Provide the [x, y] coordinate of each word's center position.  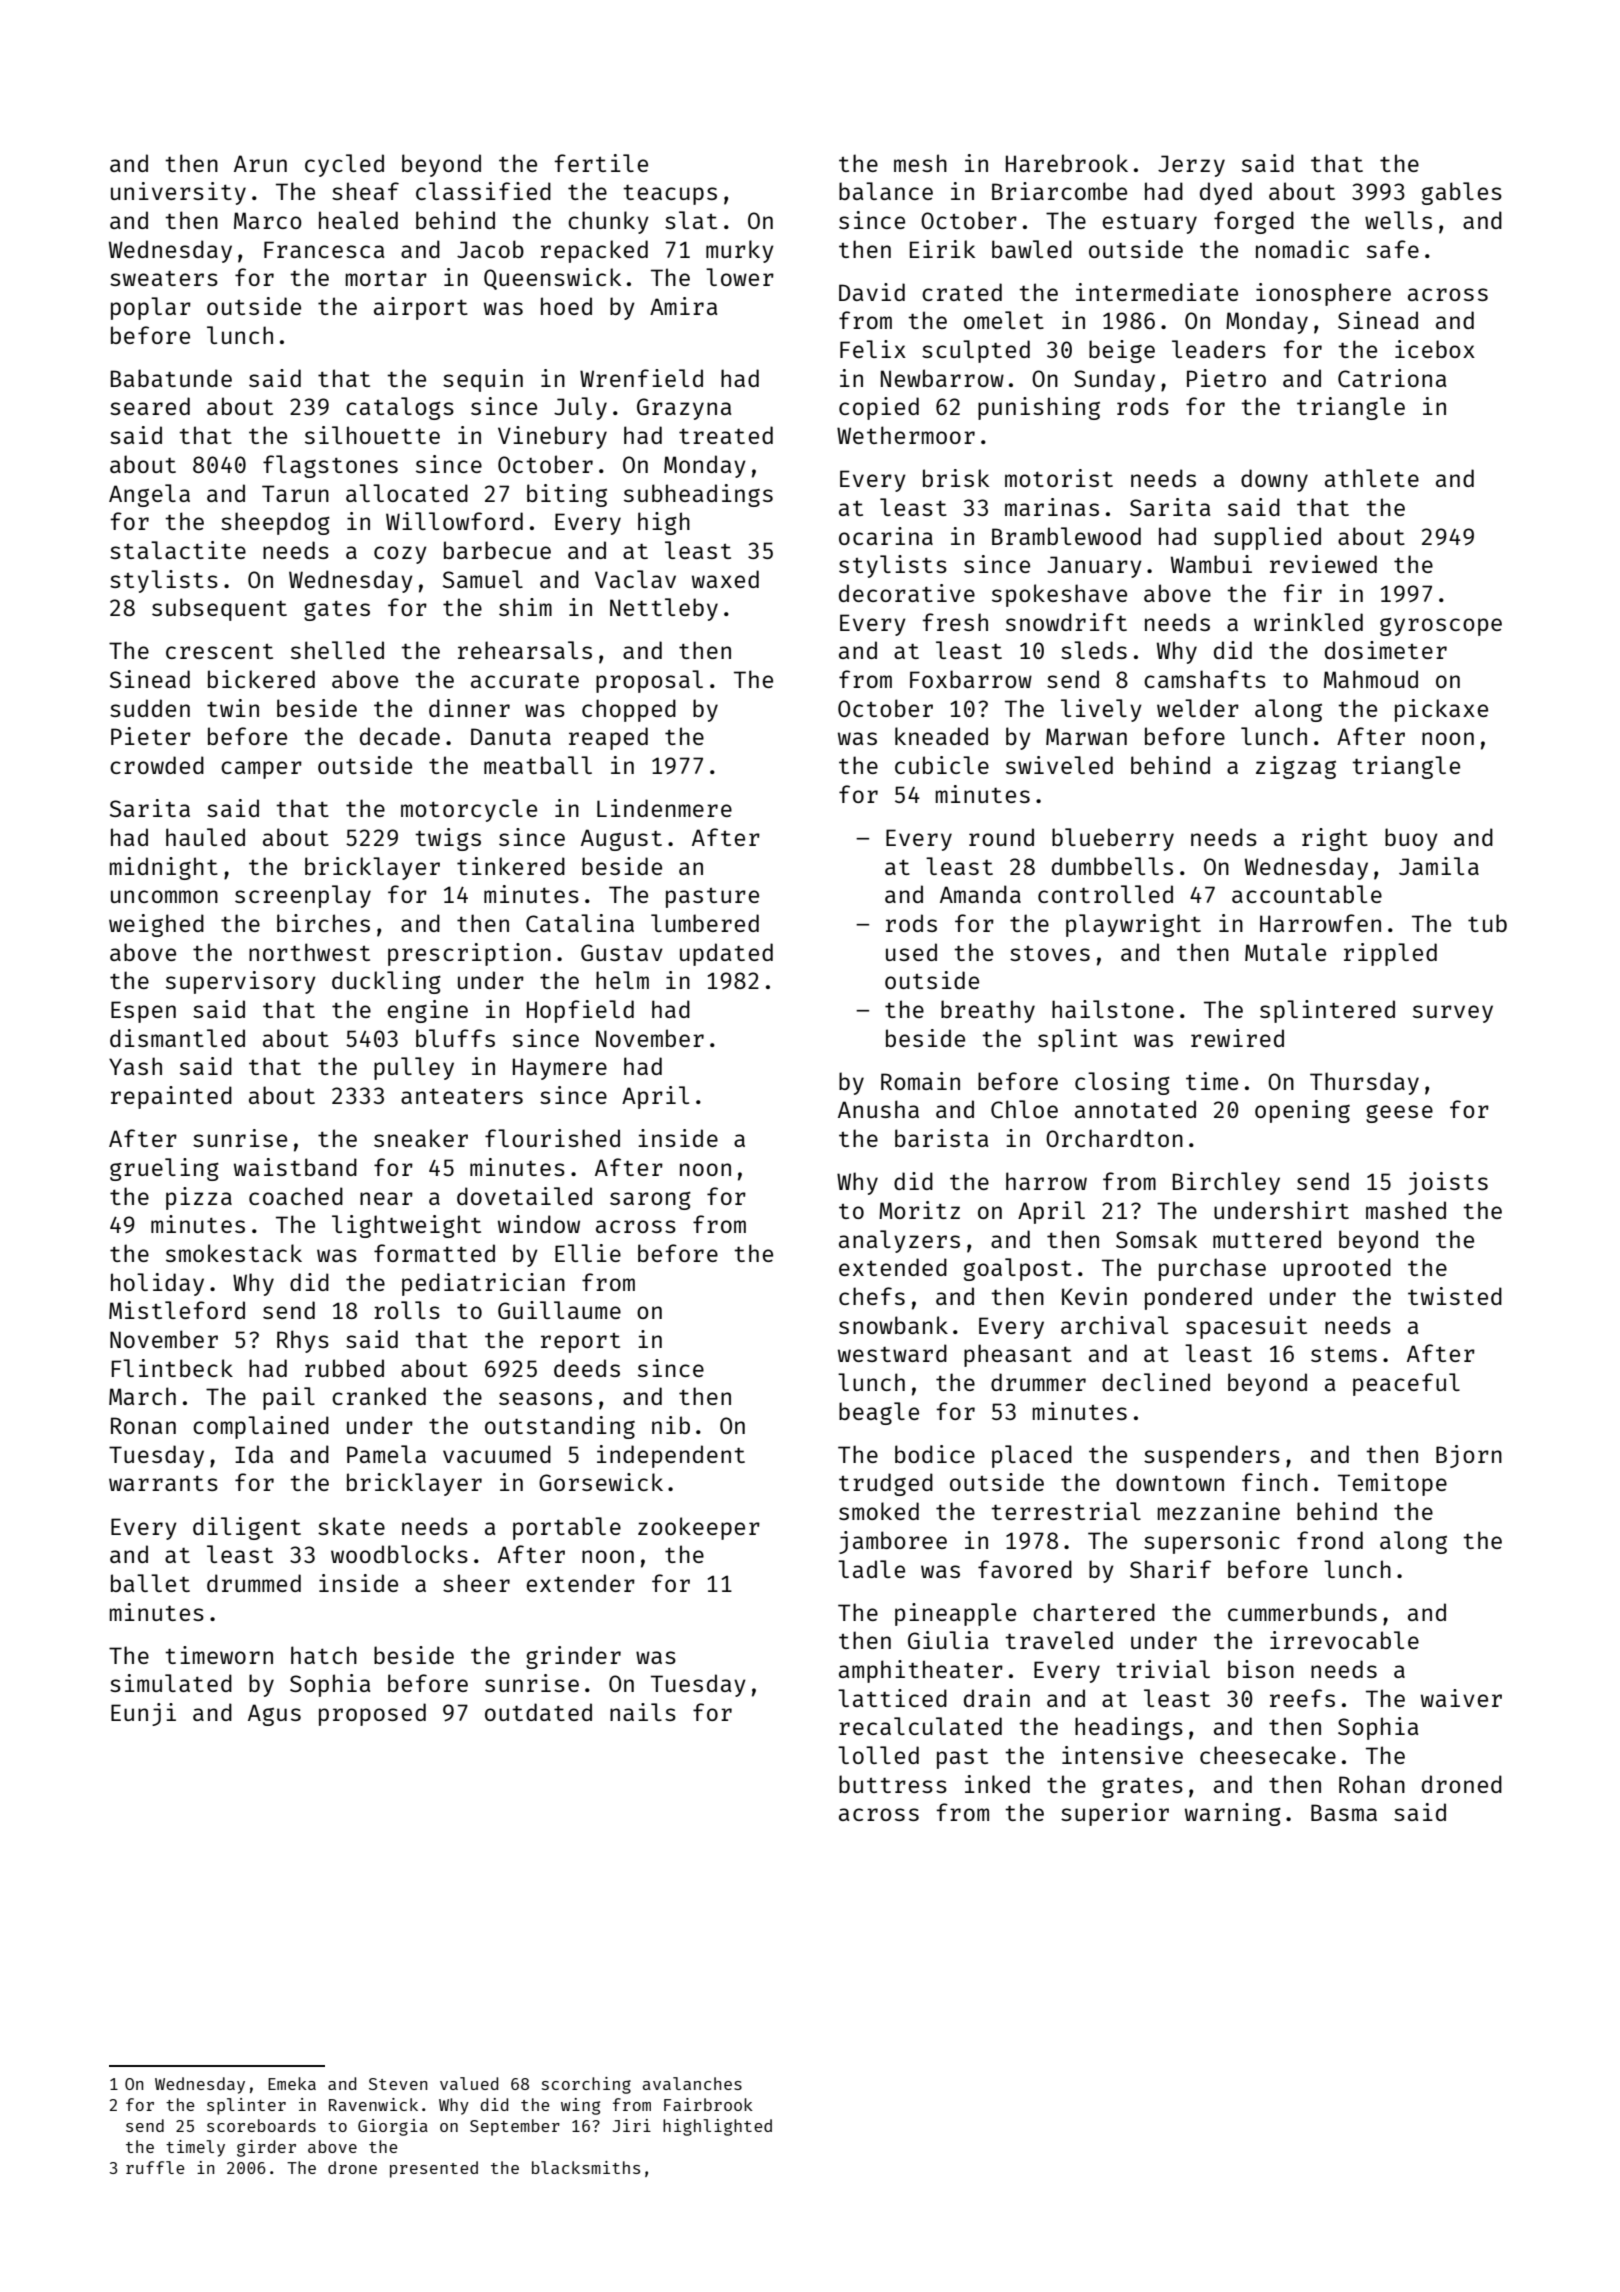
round [1001, 837]
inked [997, 1784]
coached [296, 1196]
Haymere [560, 1069]
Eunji [143, 1714]
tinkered [511, 866]
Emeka [292, 2083]
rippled [1390, 954]
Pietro [1226, 378]
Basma [1344, 1812]
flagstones [330, 466]
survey [1453, 1014]
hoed [566, 306]
